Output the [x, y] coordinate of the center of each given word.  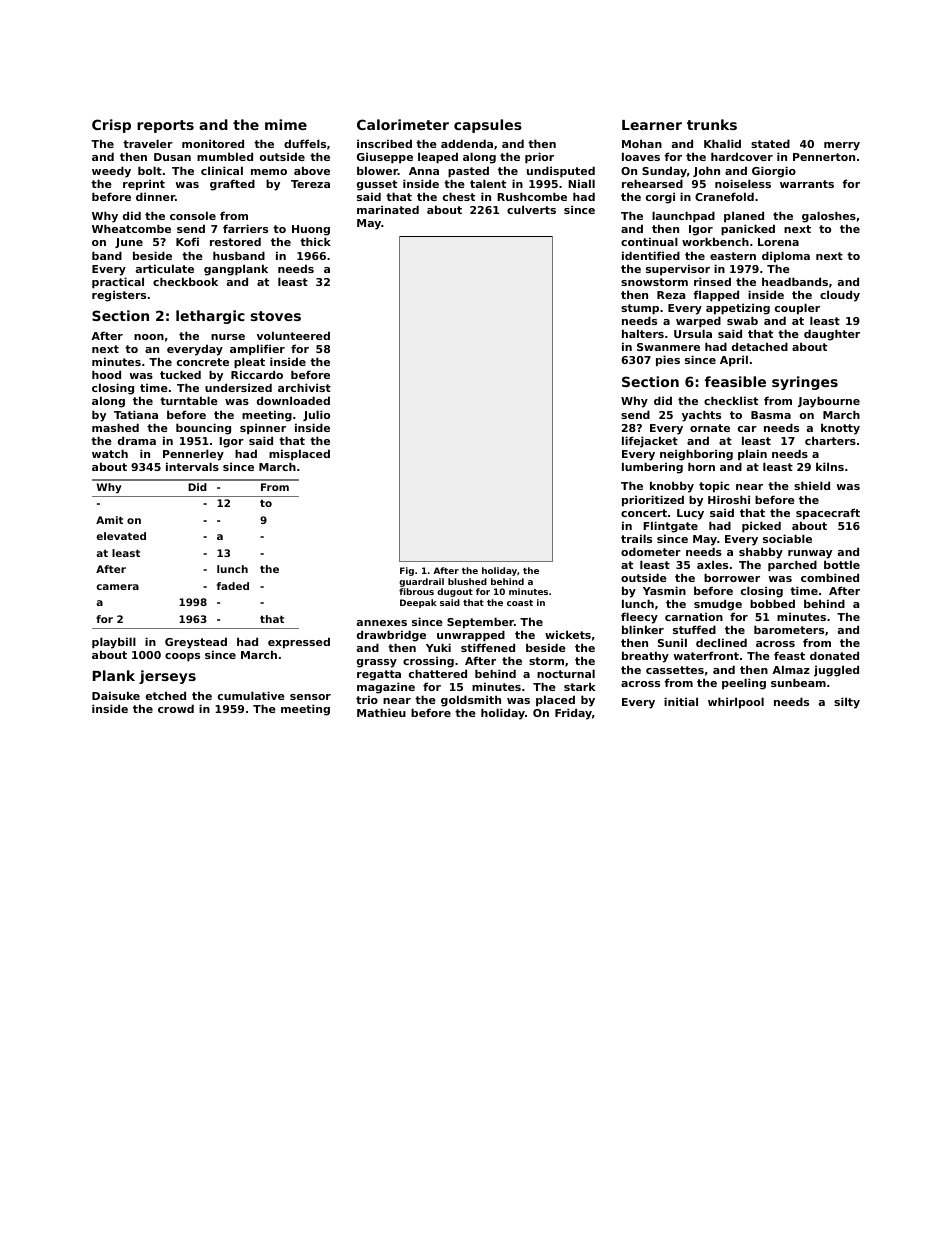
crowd [176, 708]
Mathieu [381, 712]
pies [668, 361]
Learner [652, 125]
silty [847, 703]
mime [286, 124]
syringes [805, 383]
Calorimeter [403, 124]
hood [106, 374]
